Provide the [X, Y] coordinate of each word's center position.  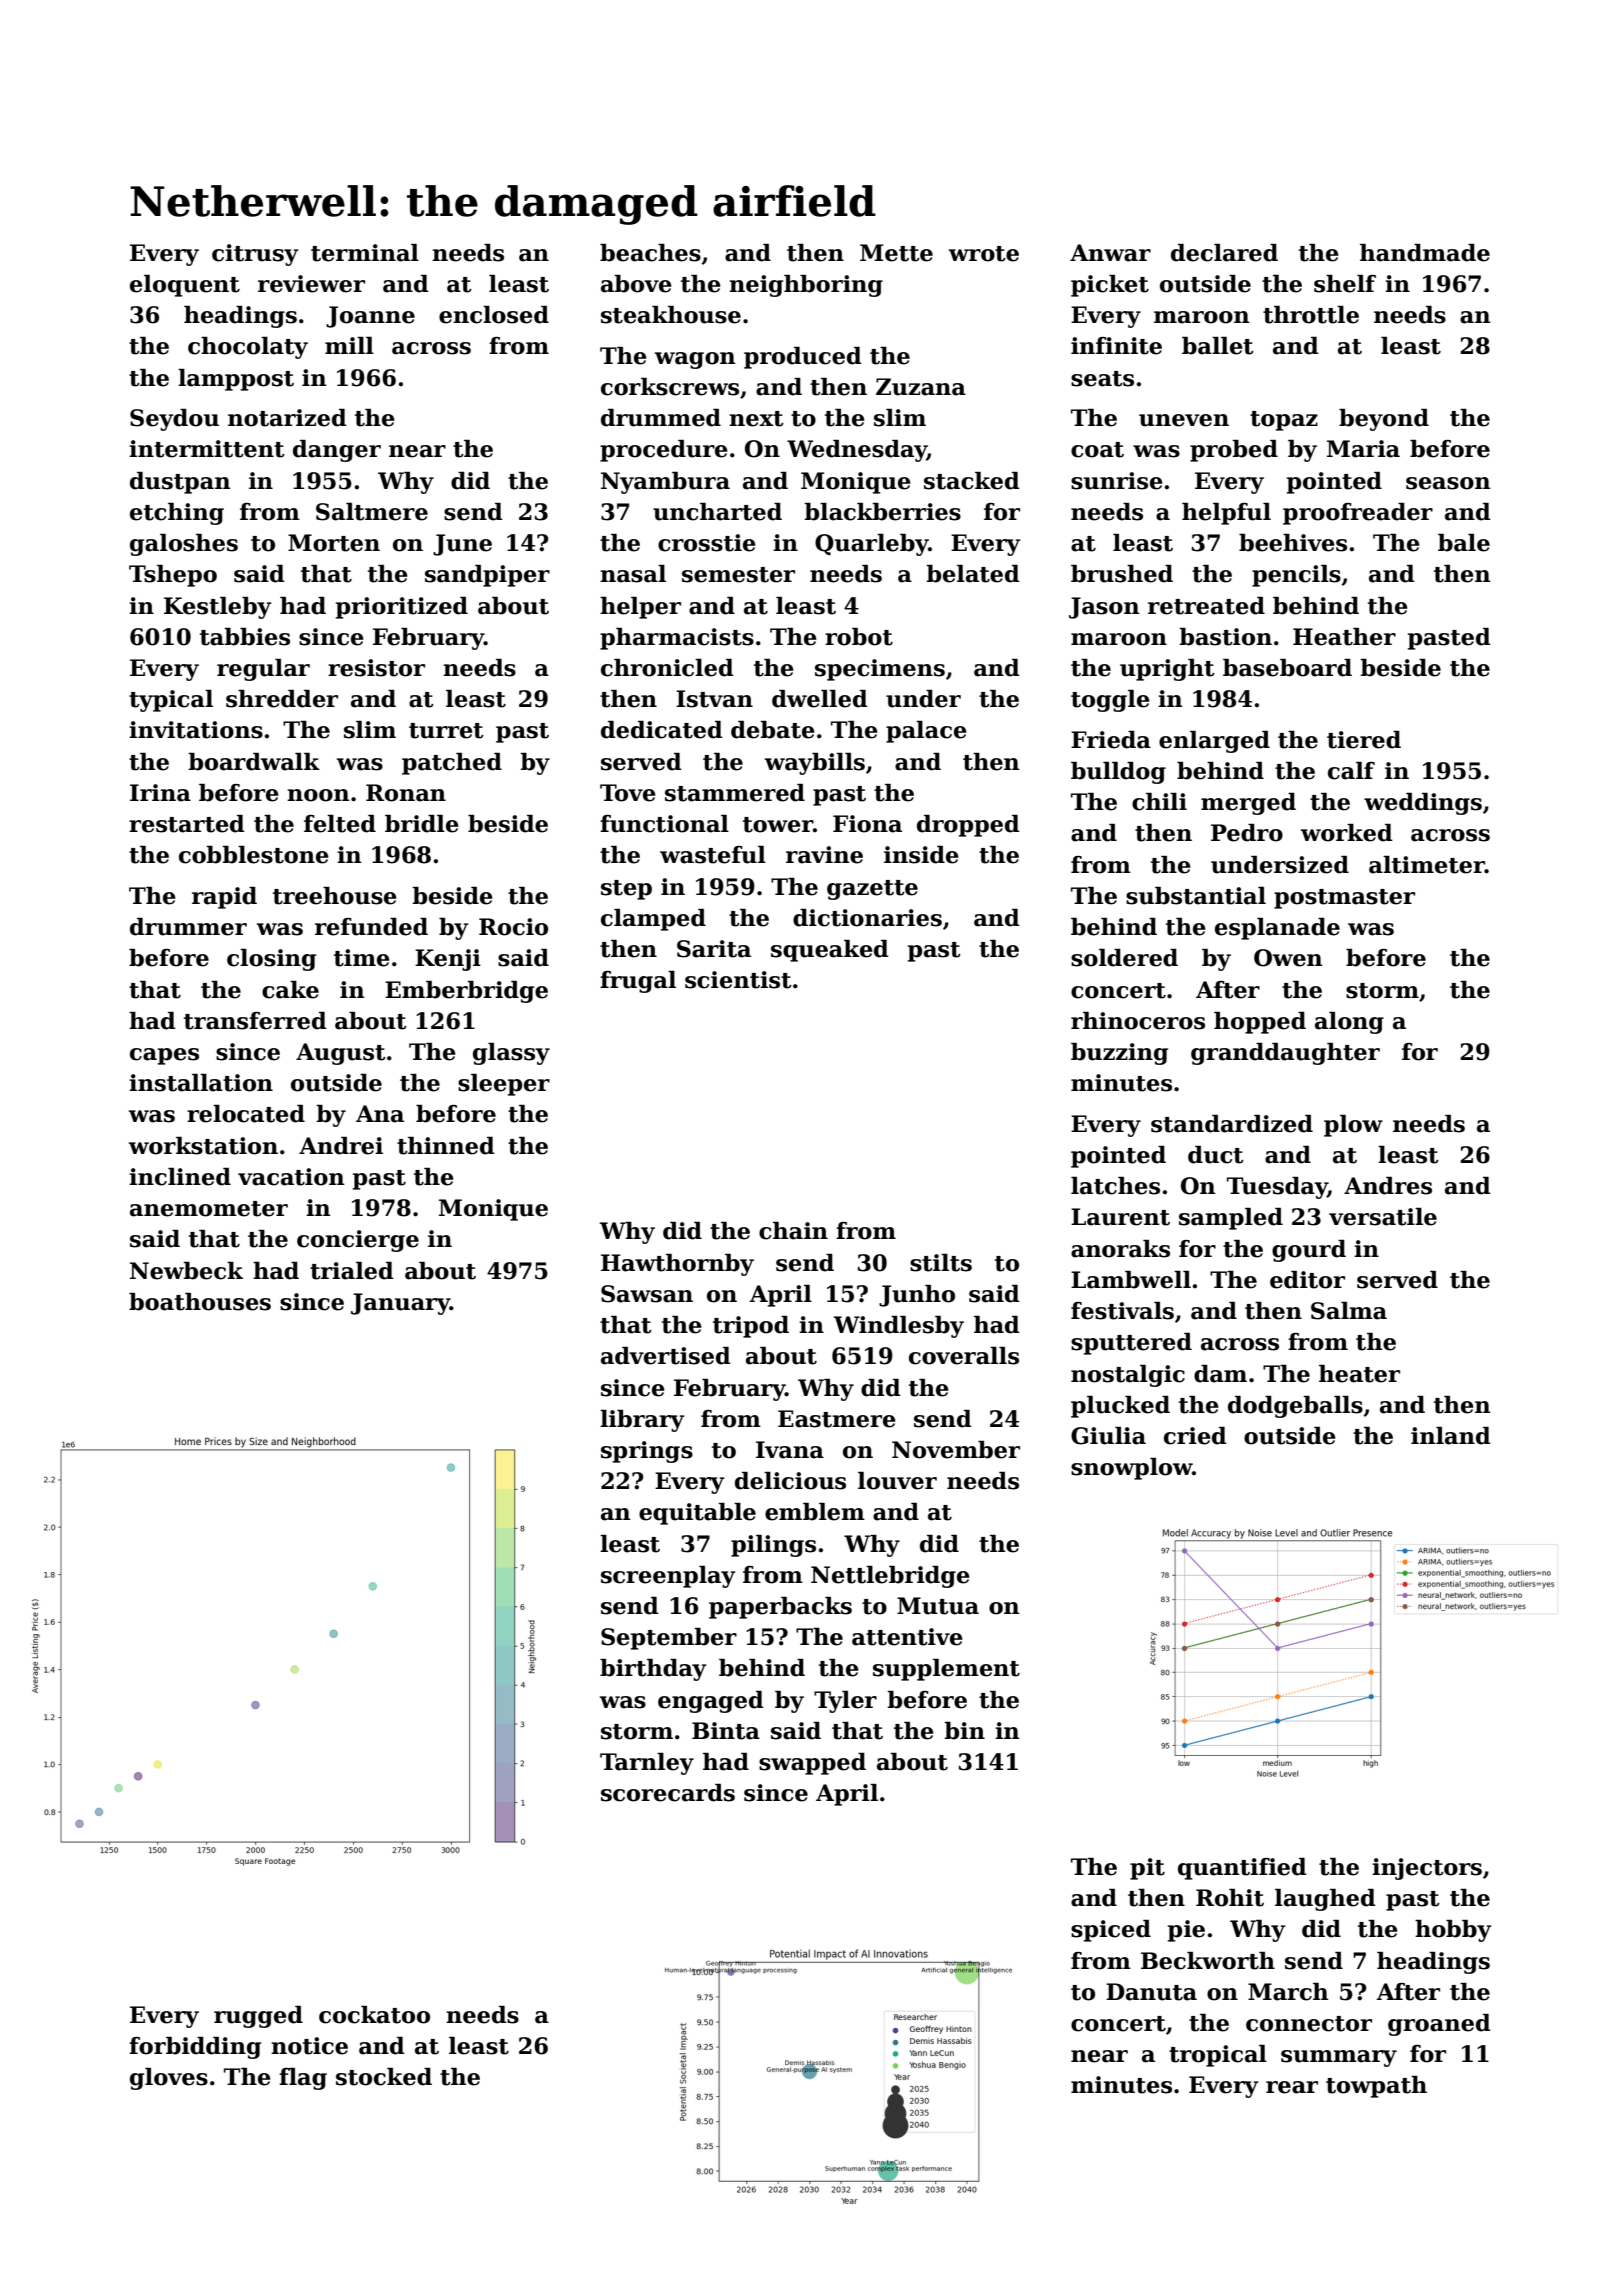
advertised [666, 1356]
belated [973, 574]
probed [1234, 451]
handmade [1425, 253]
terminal [365, 253]
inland [1451, 1436]
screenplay [668, 1577]
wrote [984, 254]
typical [171, 701]
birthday [653, 1670]
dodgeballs [1295, 1407]
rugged [258, 2017]
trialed [352, 1271]
